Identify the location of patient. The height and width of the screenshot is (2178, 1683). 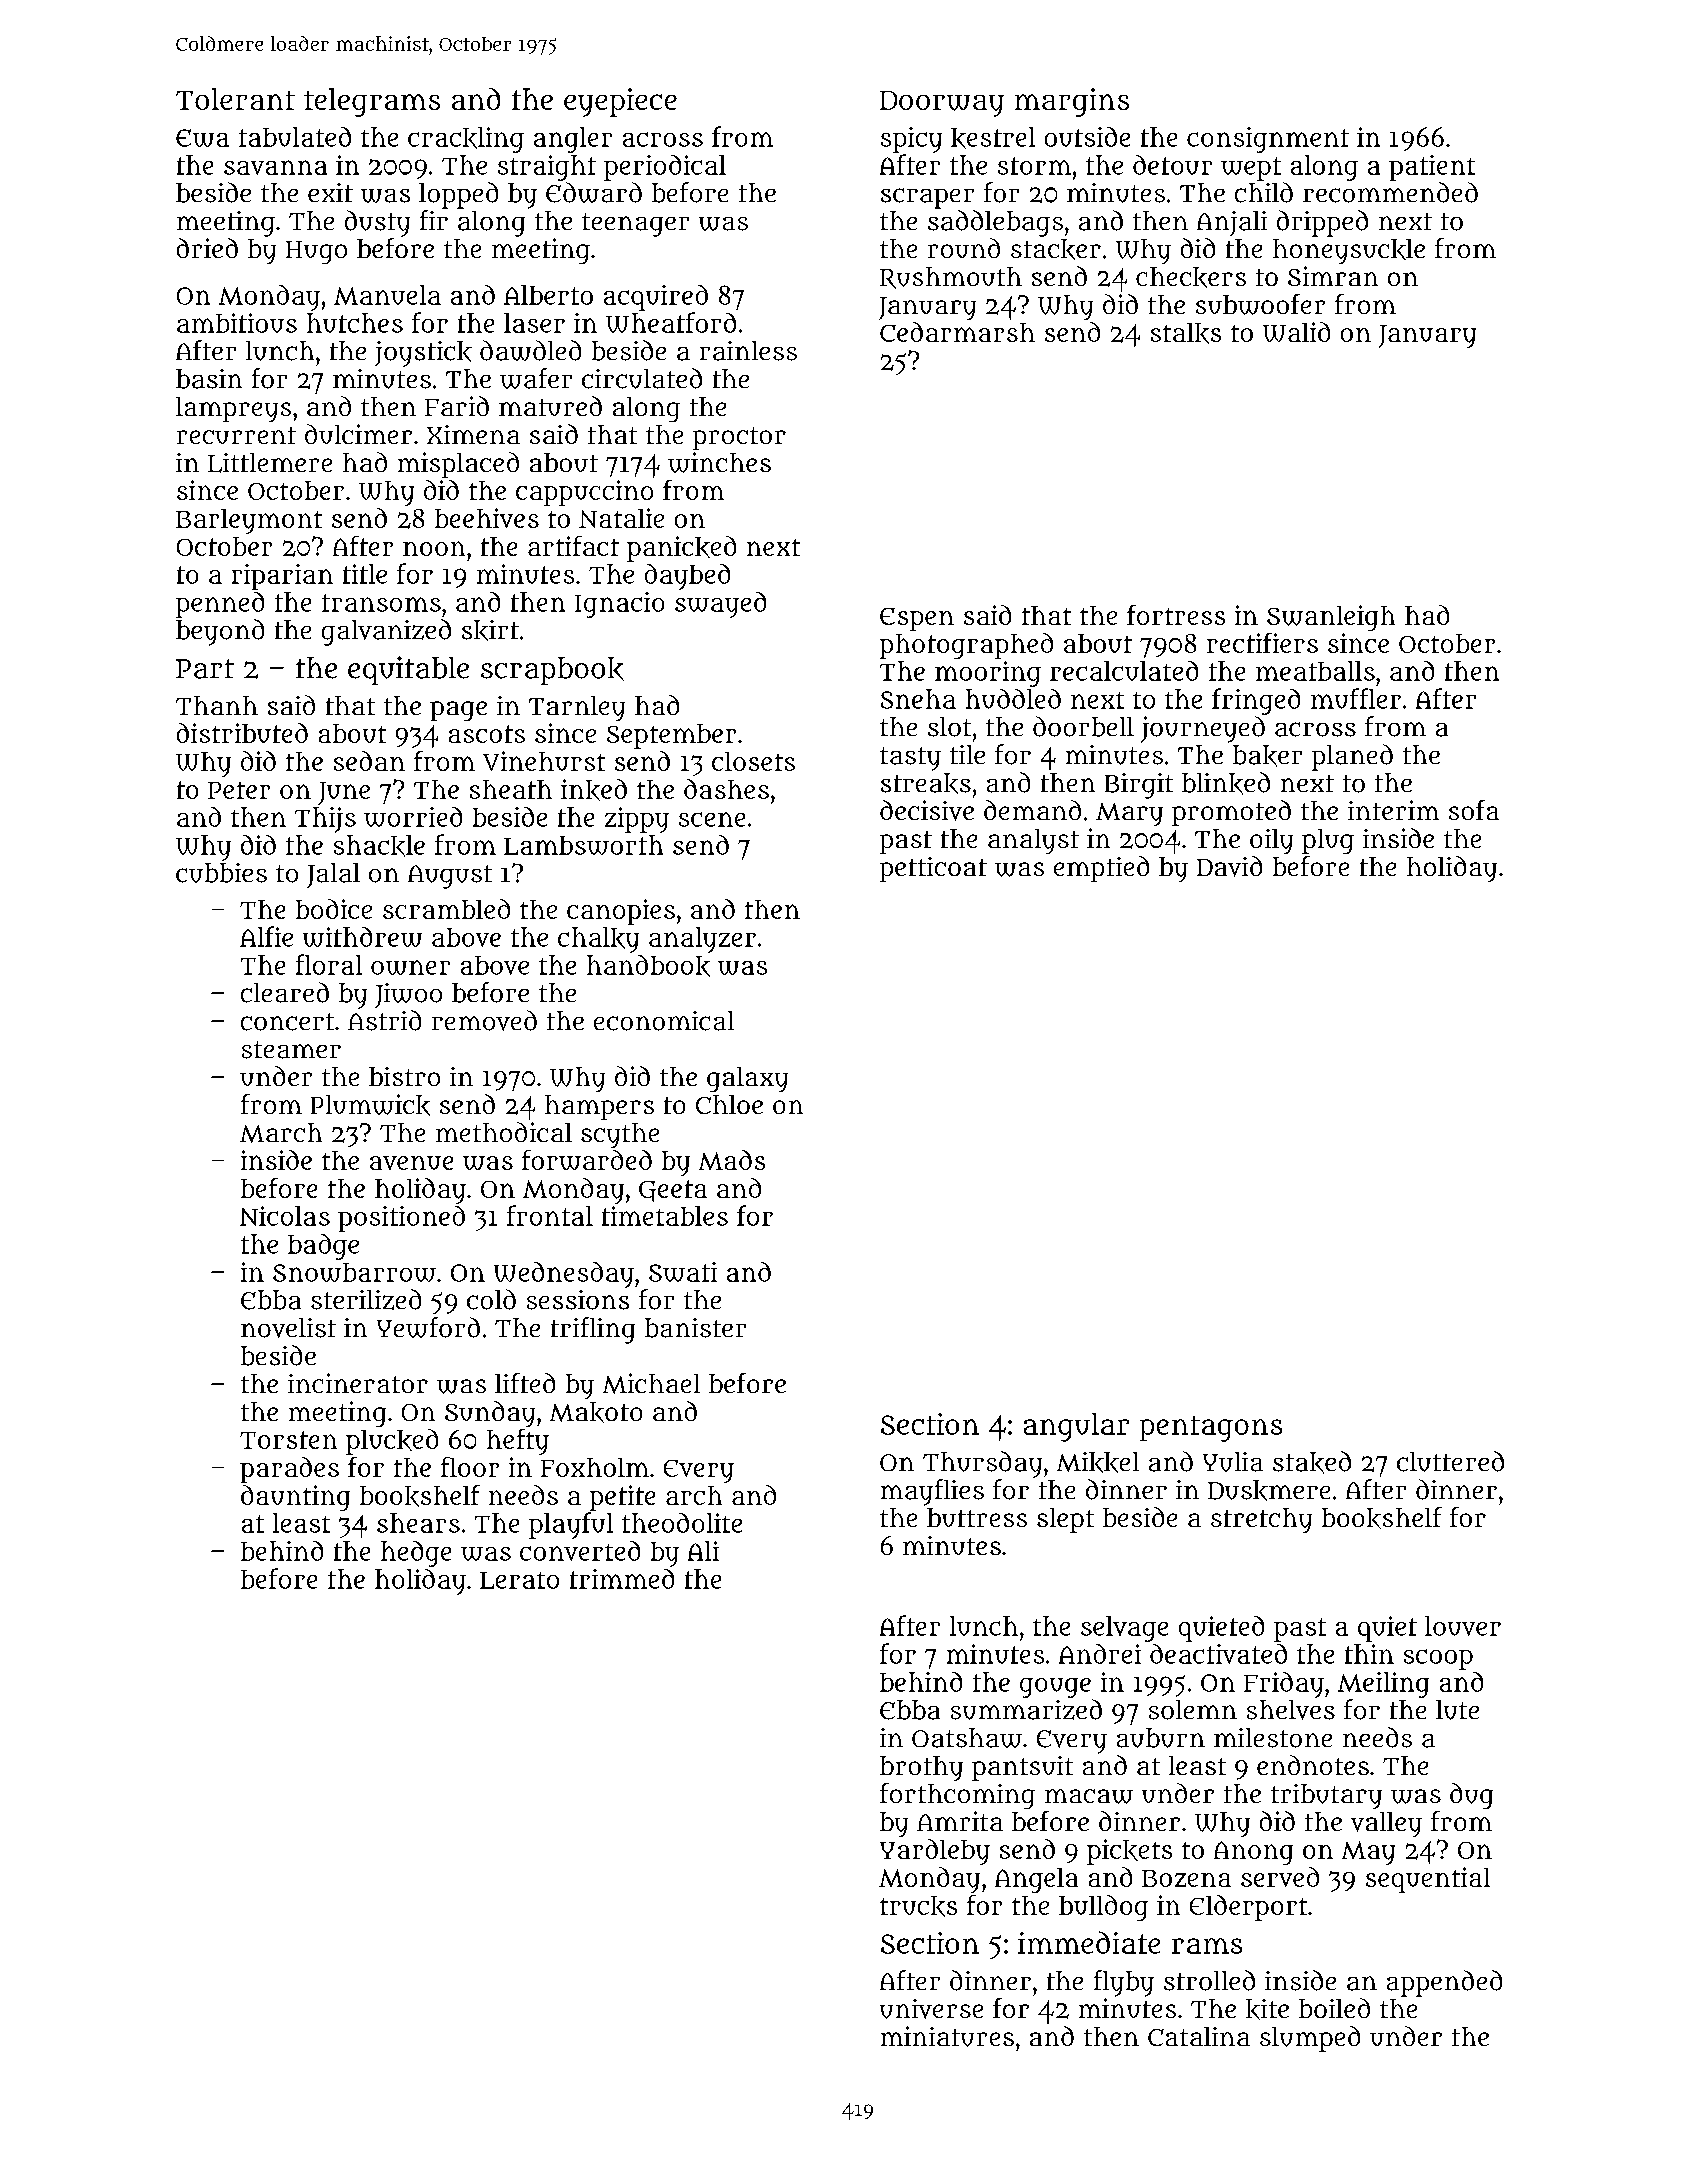
(1432, 168).
